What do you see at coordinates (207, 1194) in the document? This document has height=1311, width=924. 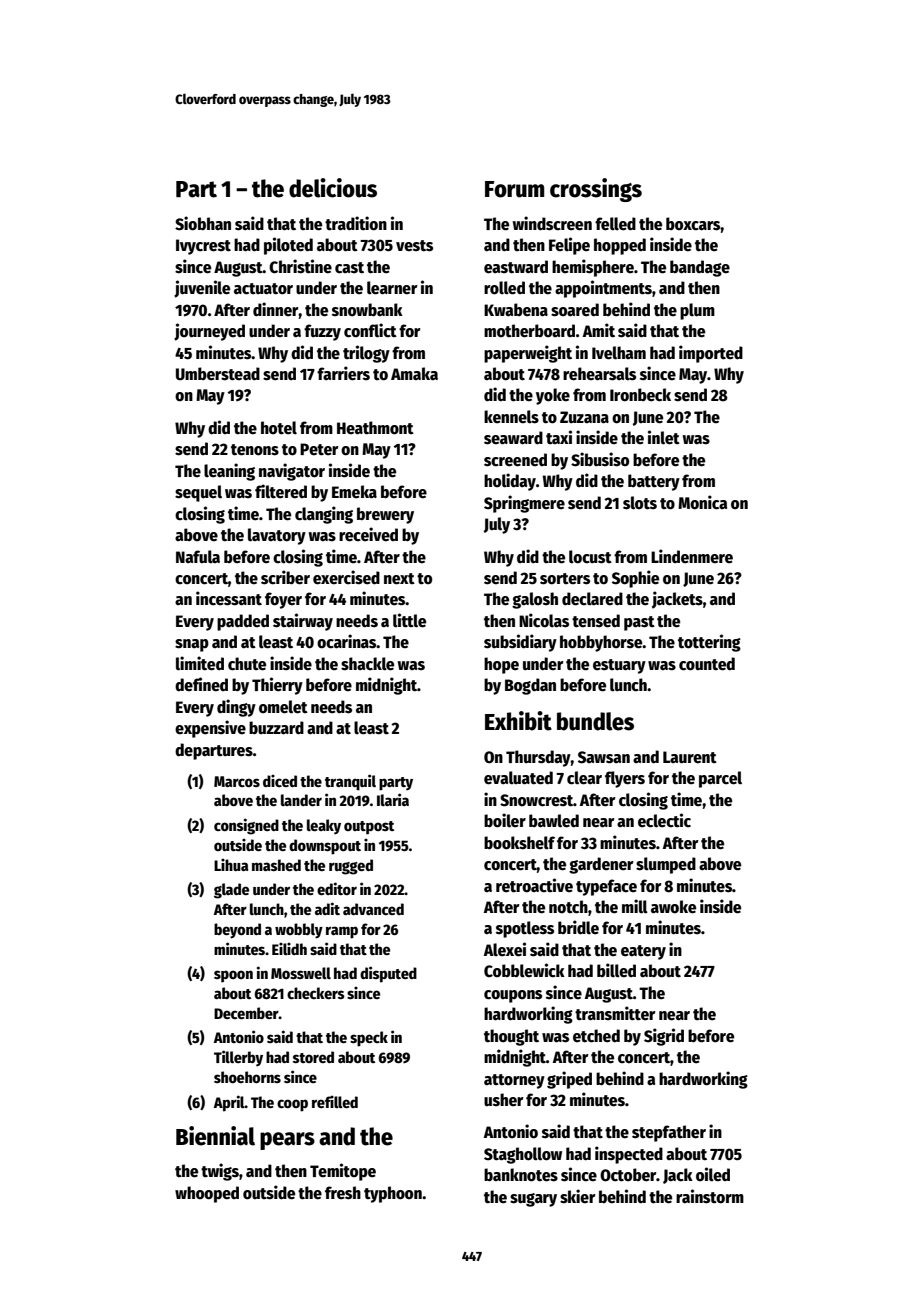 I see `whooped` at bounding box center [207, 1194].
